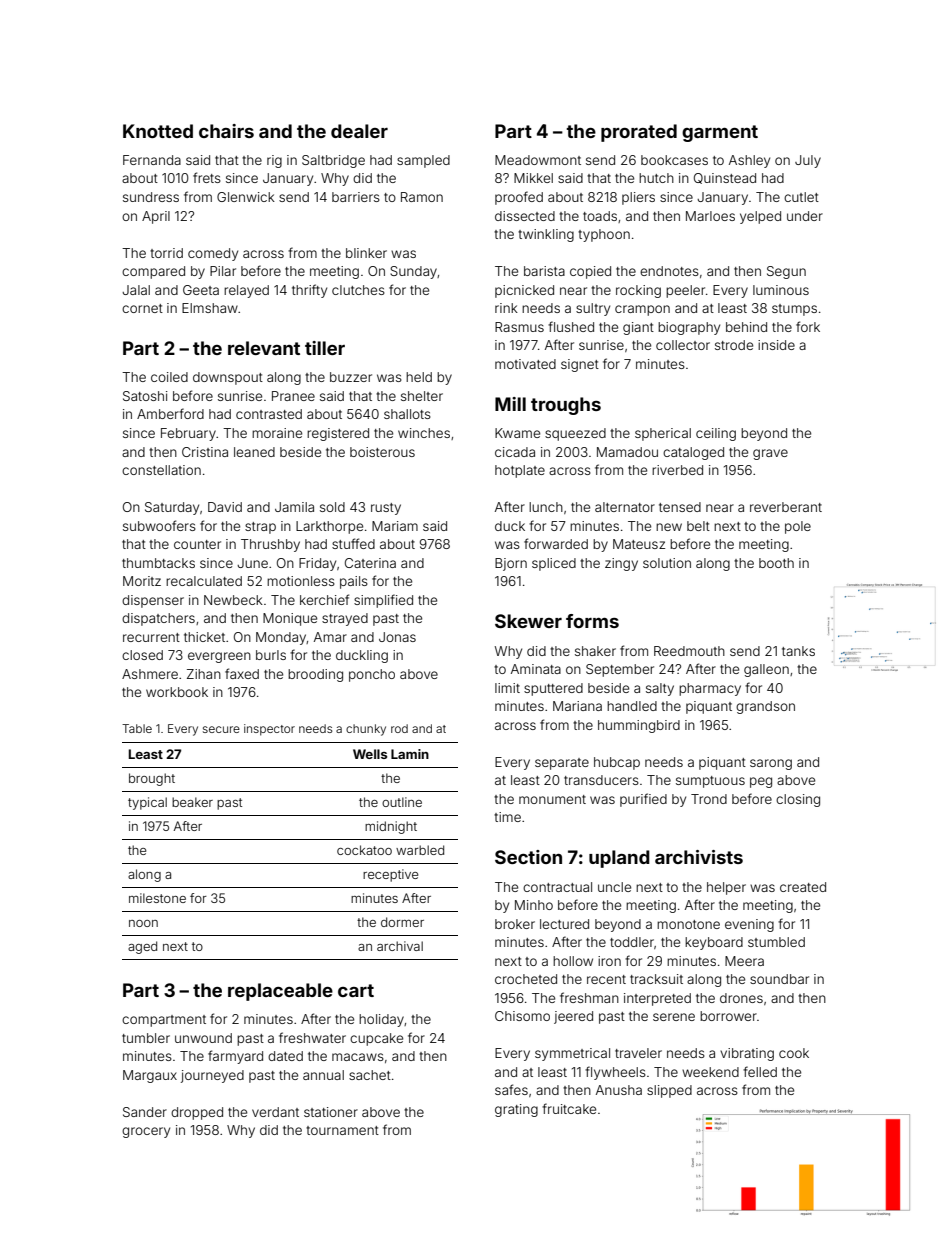 The width and height of the screenshot is (952, 1233). Describe the element at coordinates (639, 133) in the screenshot. I see `prorated` at that location.
